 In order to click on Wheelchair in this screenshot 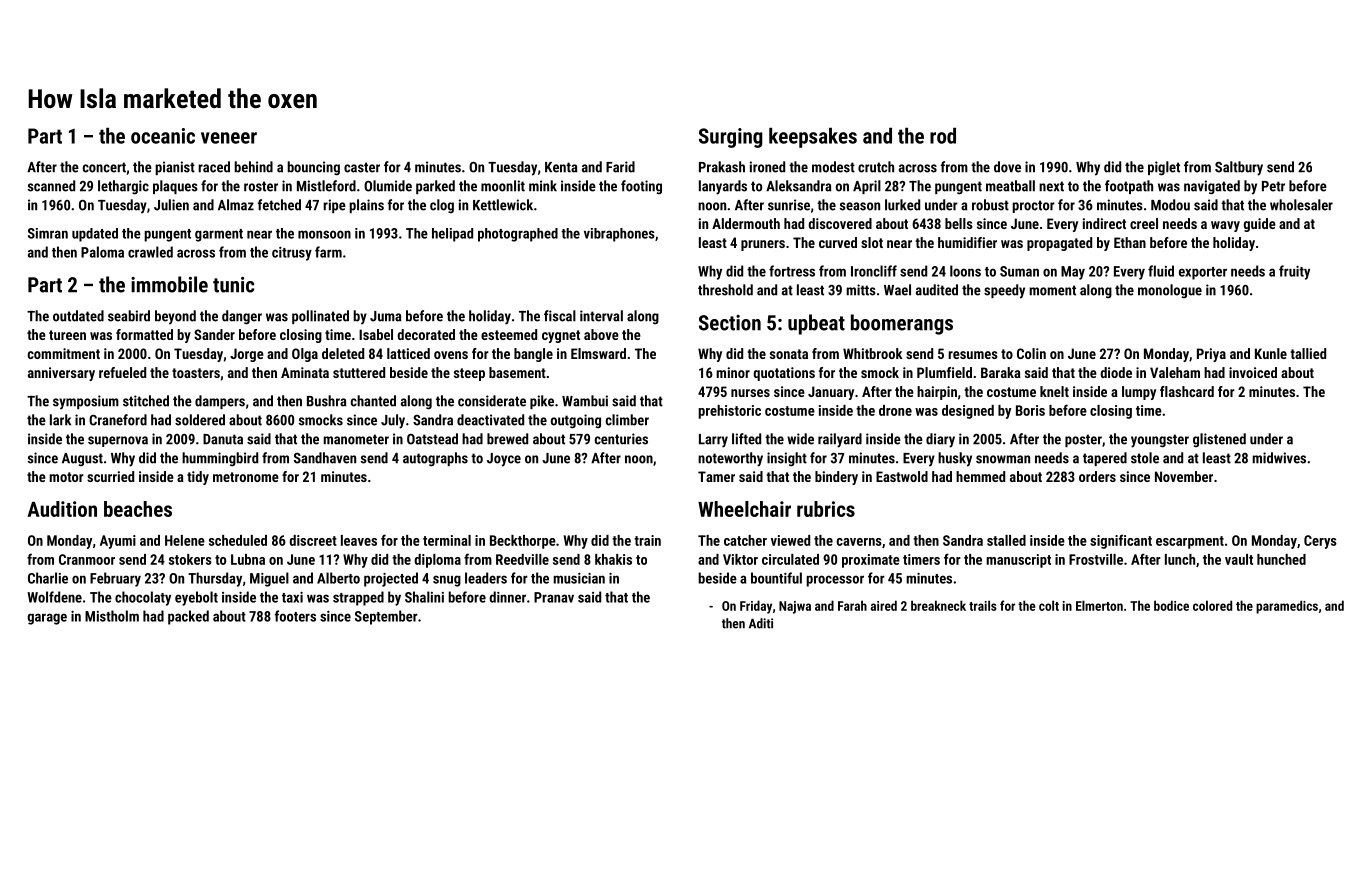, I will do `click(744, 509)`.
